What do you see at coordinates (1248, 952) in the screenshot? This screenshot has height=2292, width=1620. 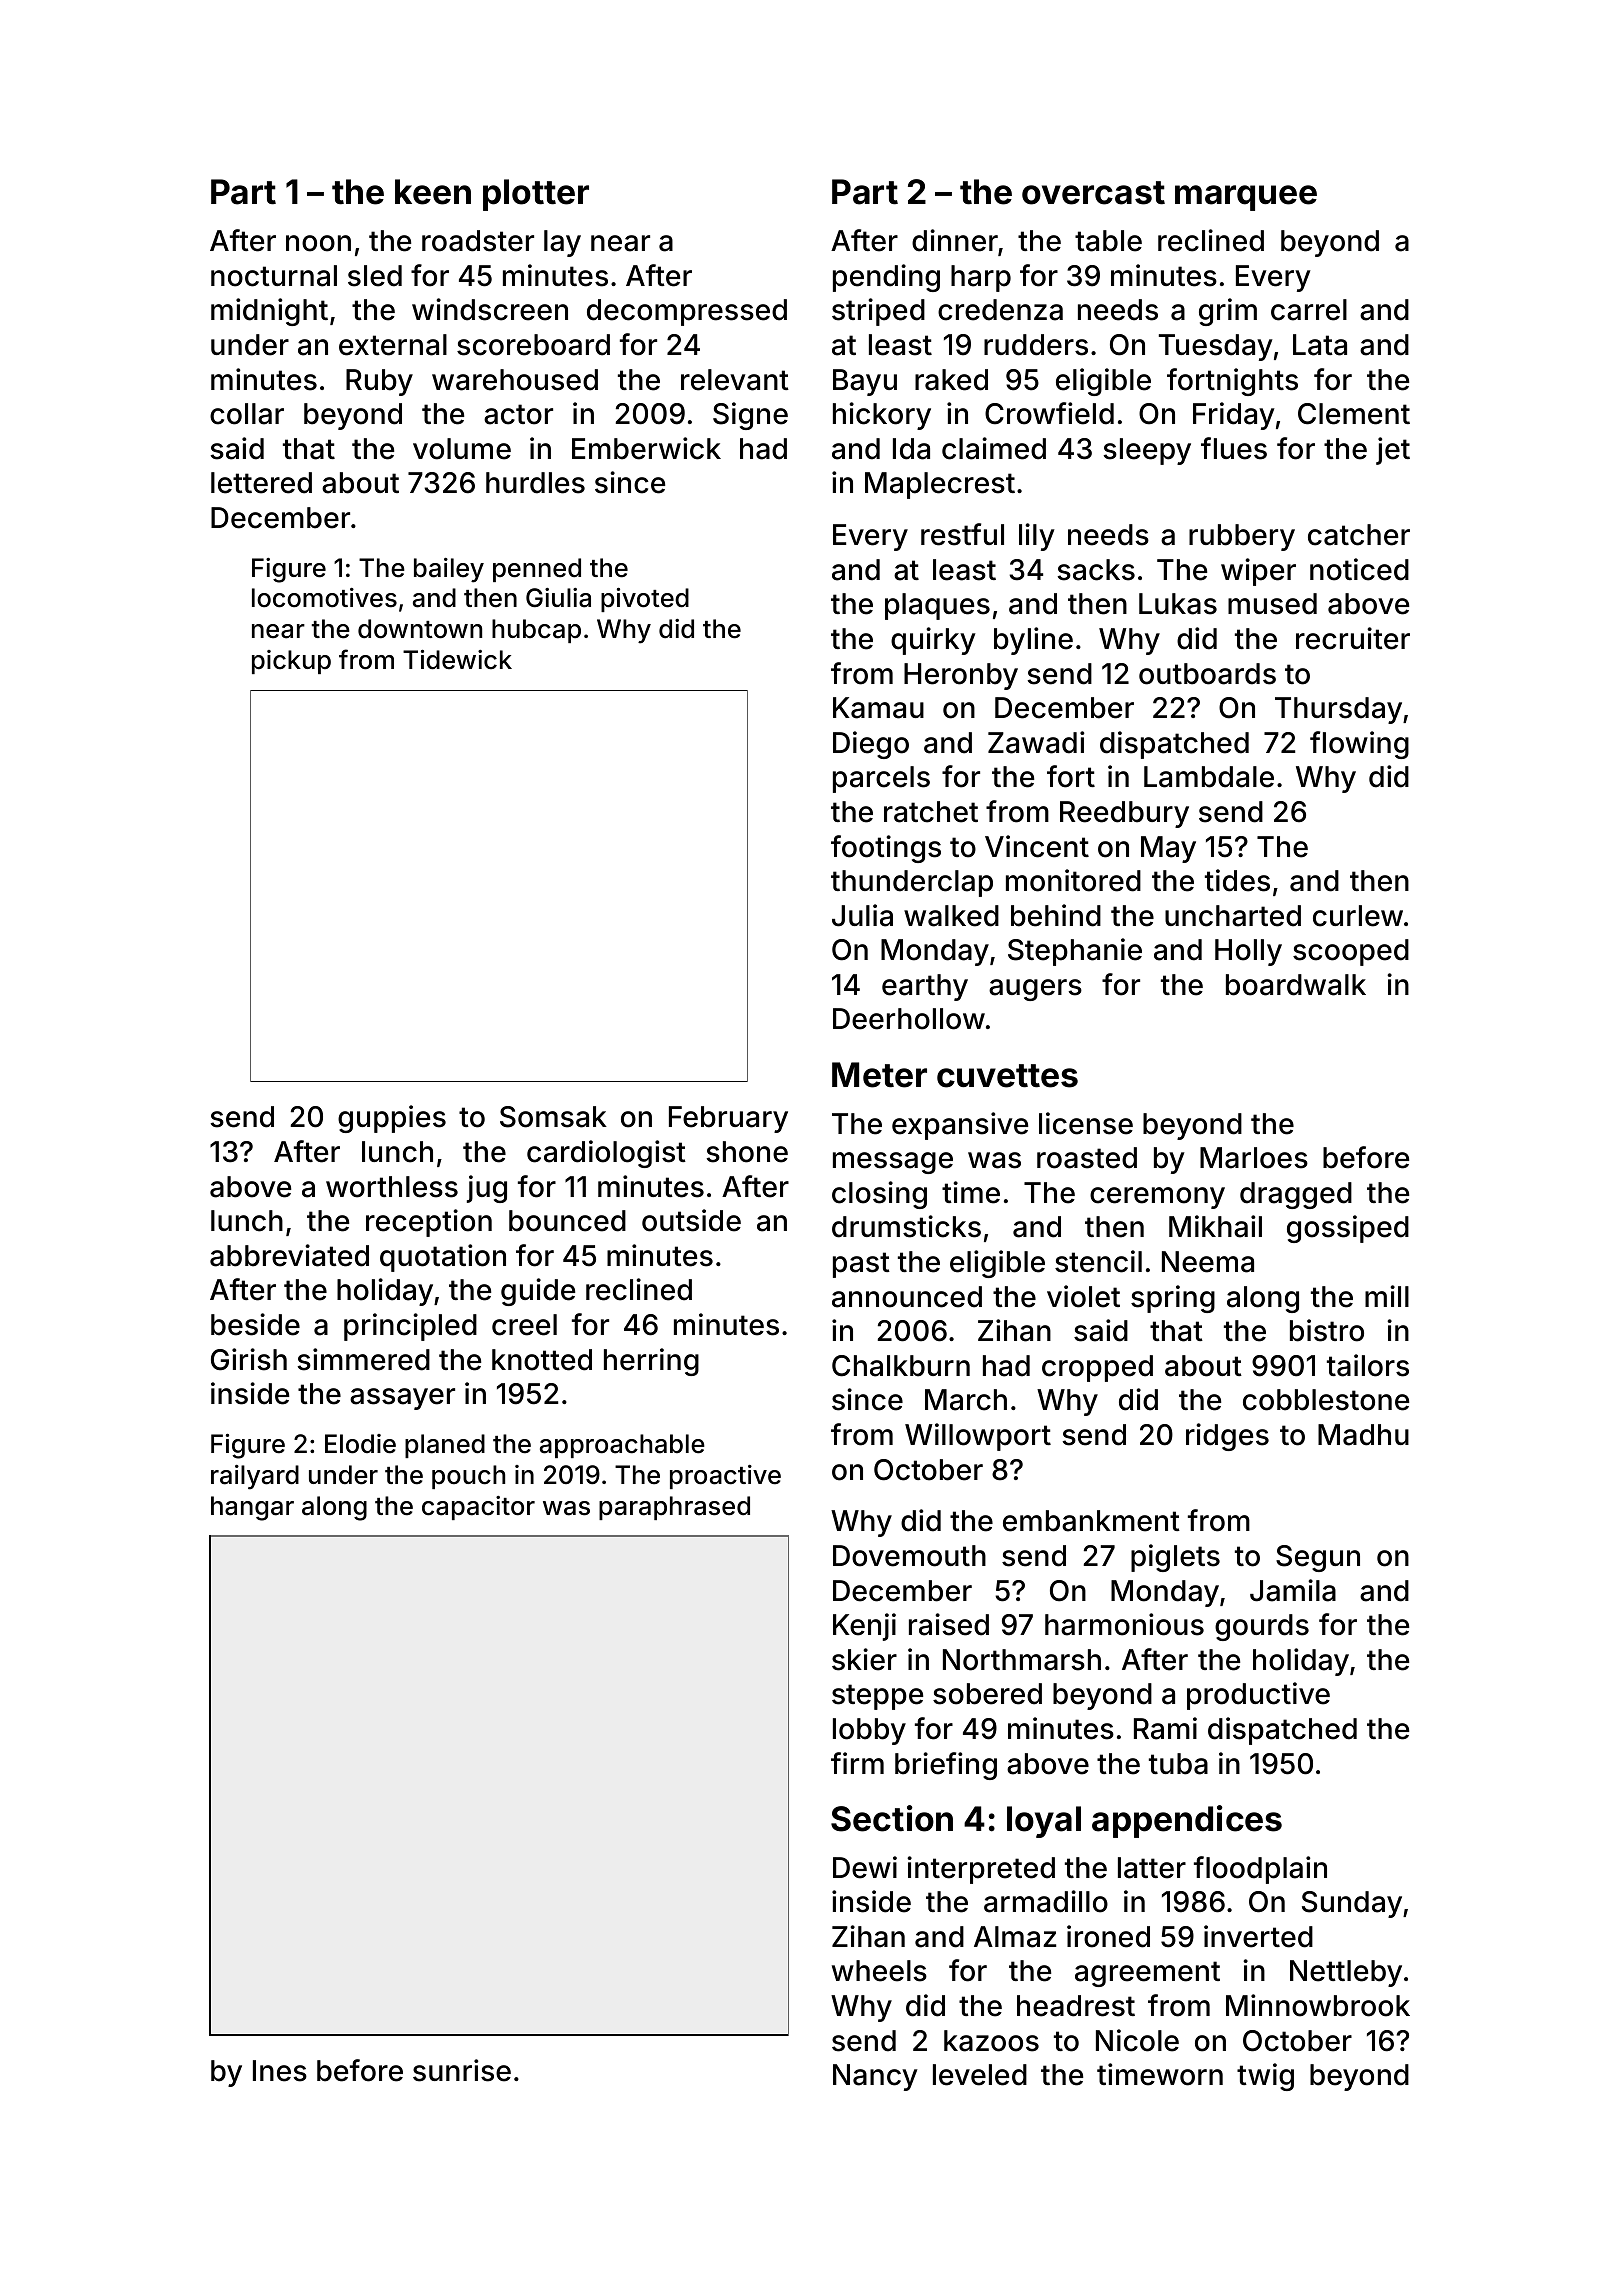 I see `Holly` at bounding box center [1248, 952].
